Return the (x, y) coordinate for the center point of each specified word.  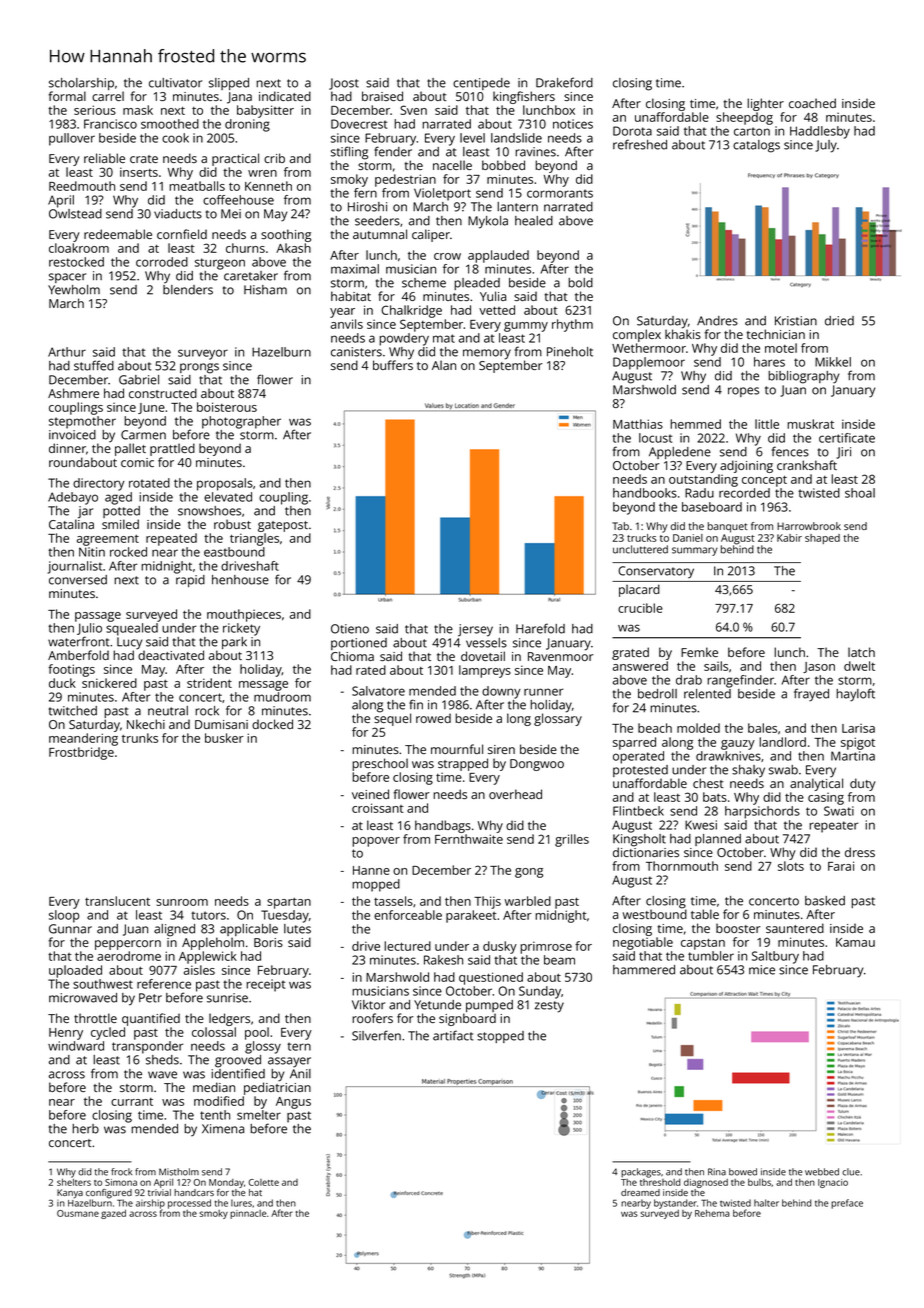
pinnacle (248, 1214)
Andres (717, 321)
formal (67, 96)
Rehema (712, 1213)
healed (534, 221)
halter (766, 1203)
